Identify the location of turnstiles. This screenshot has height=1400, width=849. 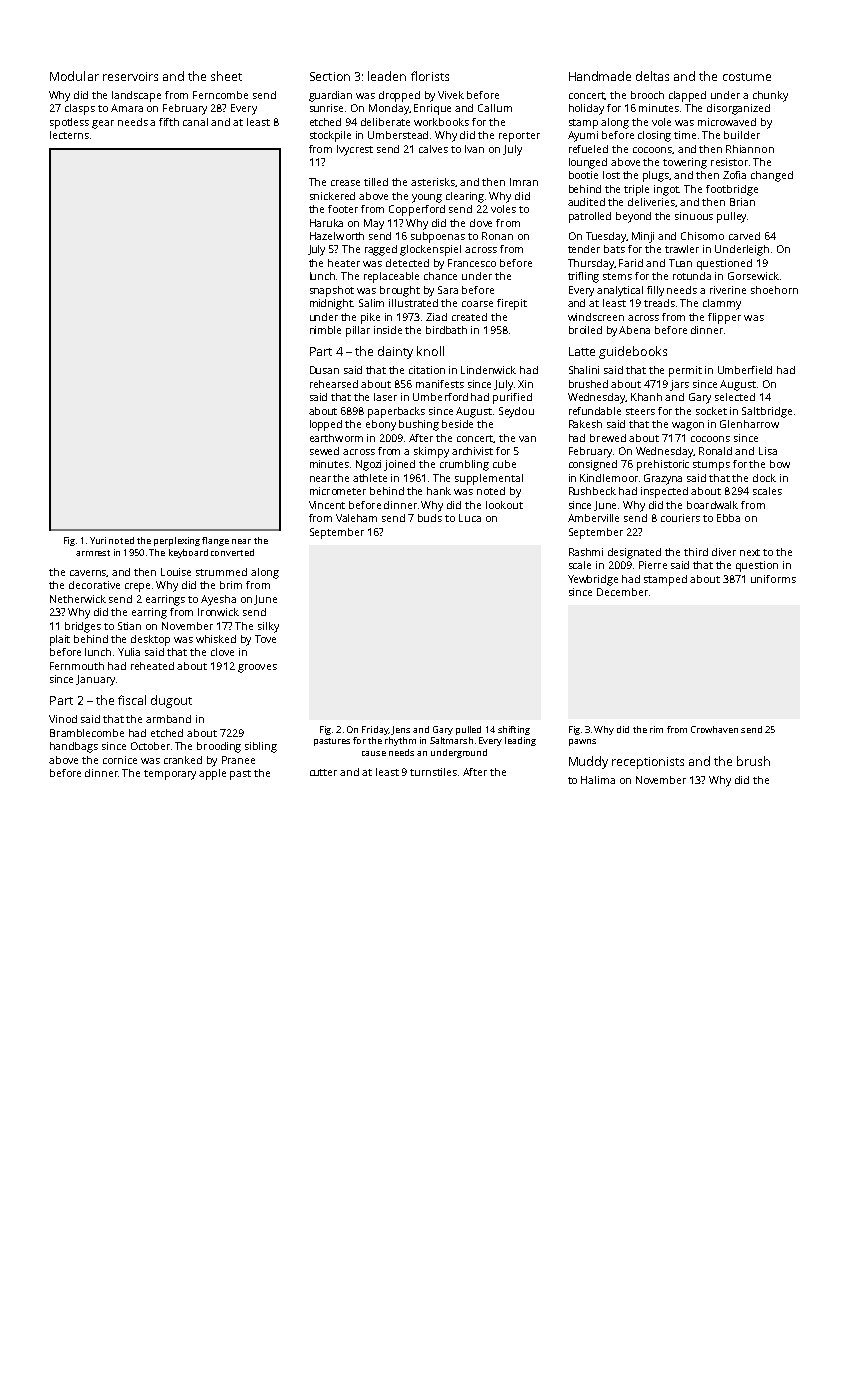
(433, 772).
